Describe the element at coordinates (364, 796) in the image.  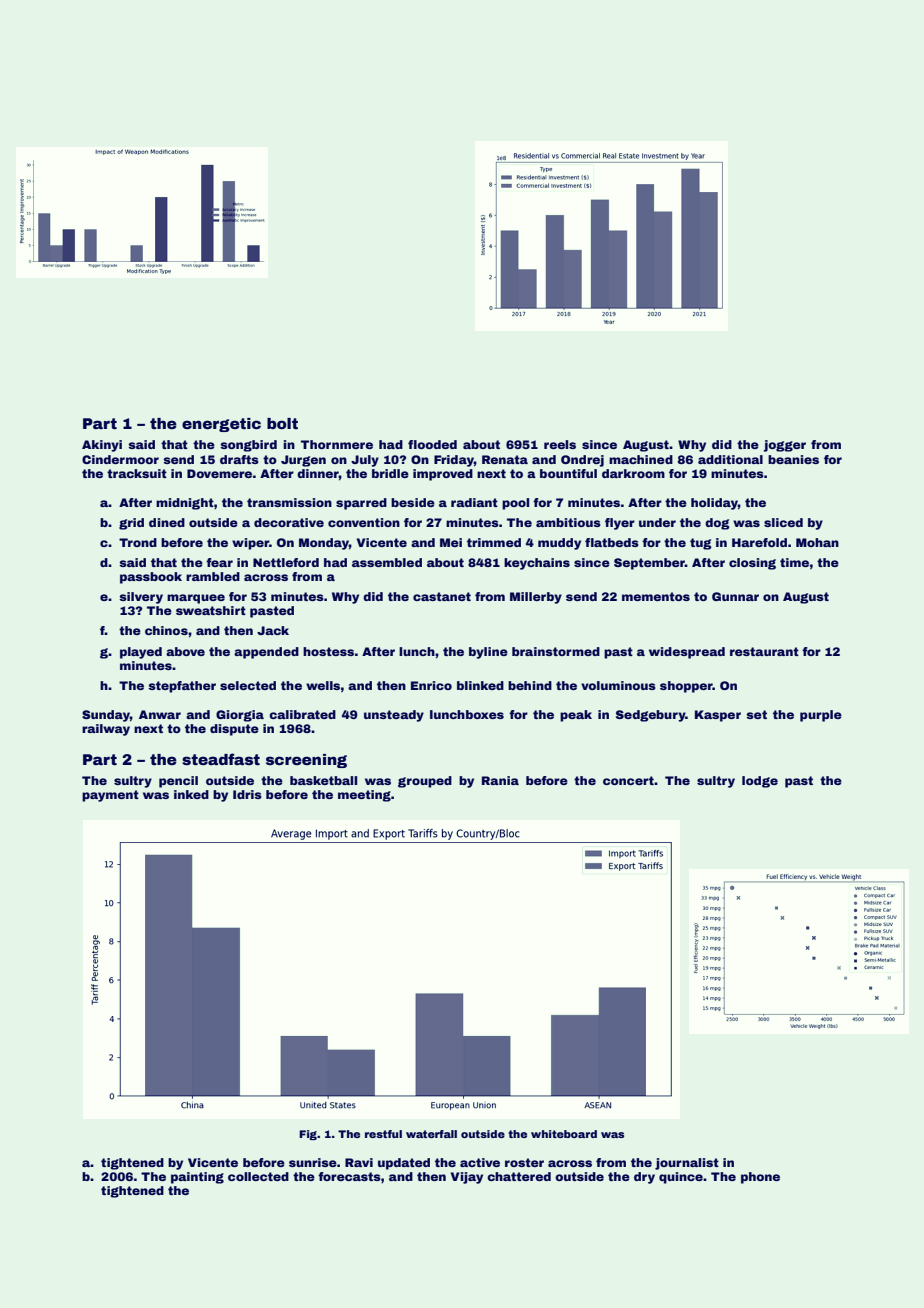
I see `meeting` at that location.
